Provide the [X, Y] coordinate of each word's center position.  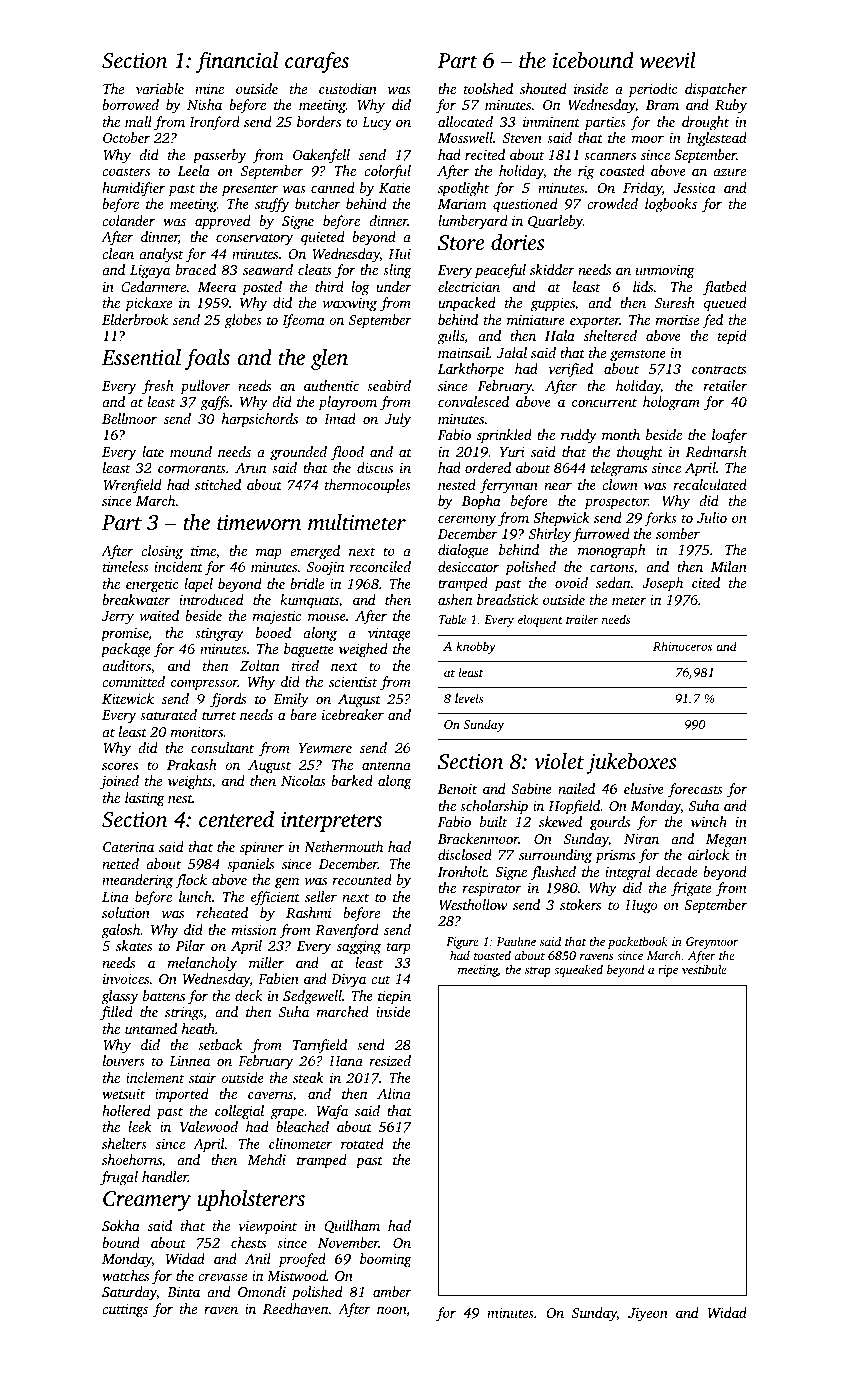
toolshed [488, 88]
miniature [536, 320]
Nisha [204, 104]
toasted [492, 955]
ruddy [579, 436]
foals [207, 359]
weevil [668, 60]
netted [120, 863]
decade [677, 871]
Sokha [121, 1225]
